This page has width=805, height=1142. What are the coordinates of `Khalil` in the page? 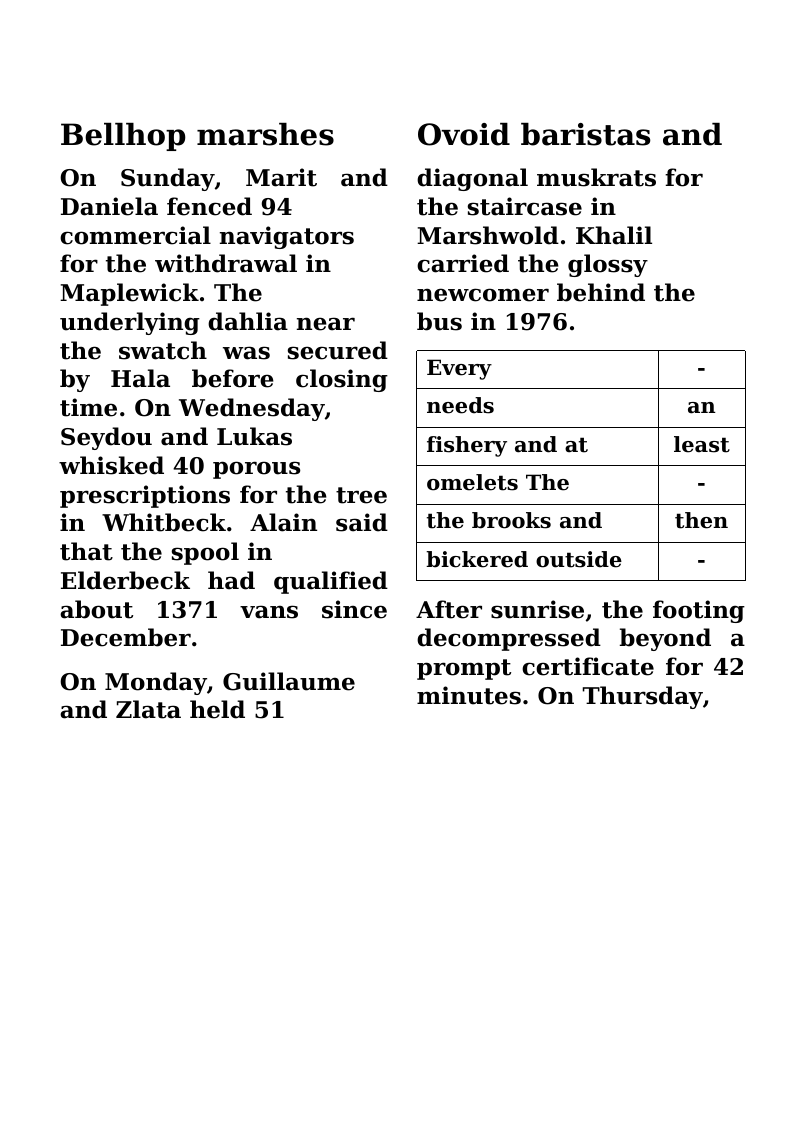 It's located at (614, 235).
